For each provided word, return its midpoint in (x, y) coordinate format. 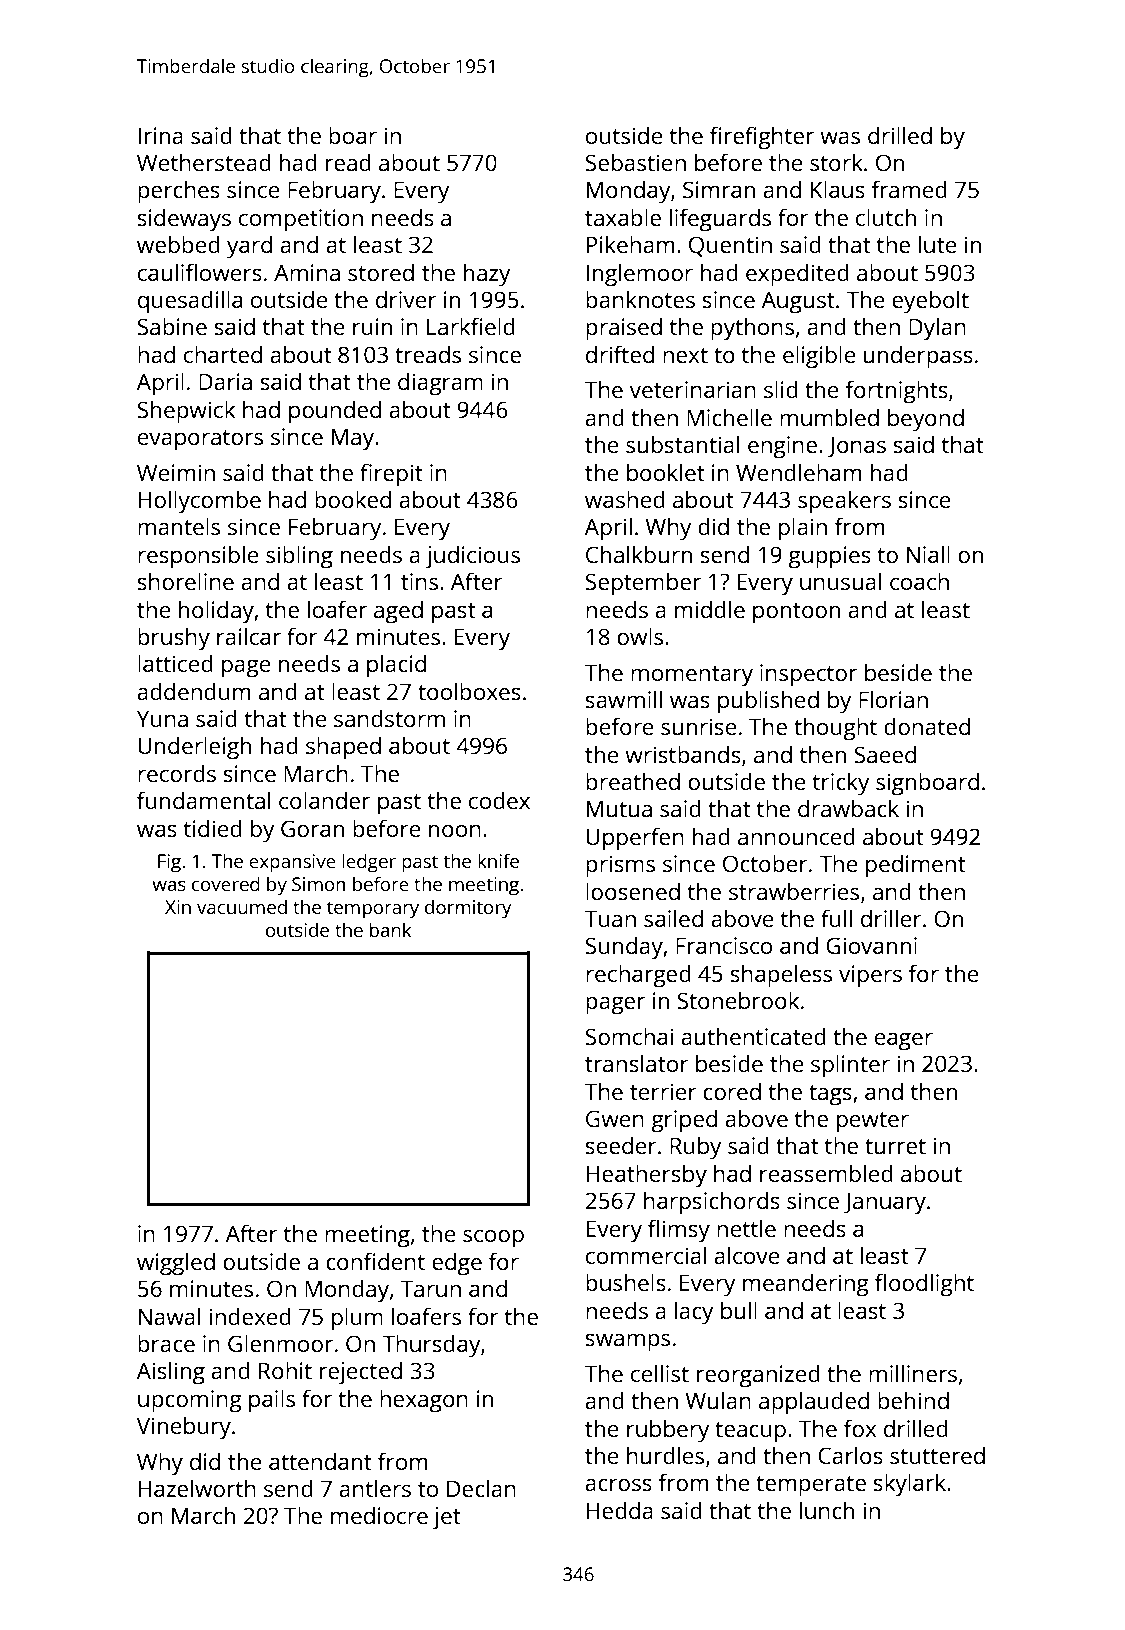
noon (455, 831)
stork (836, 162)
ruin (372, 326)
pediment (916, 866)
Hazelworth (197, 1488)
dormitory (468, 909)
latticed (175, 663)
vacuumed (242, 906)
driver (406, 299)
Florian (893, 699)
